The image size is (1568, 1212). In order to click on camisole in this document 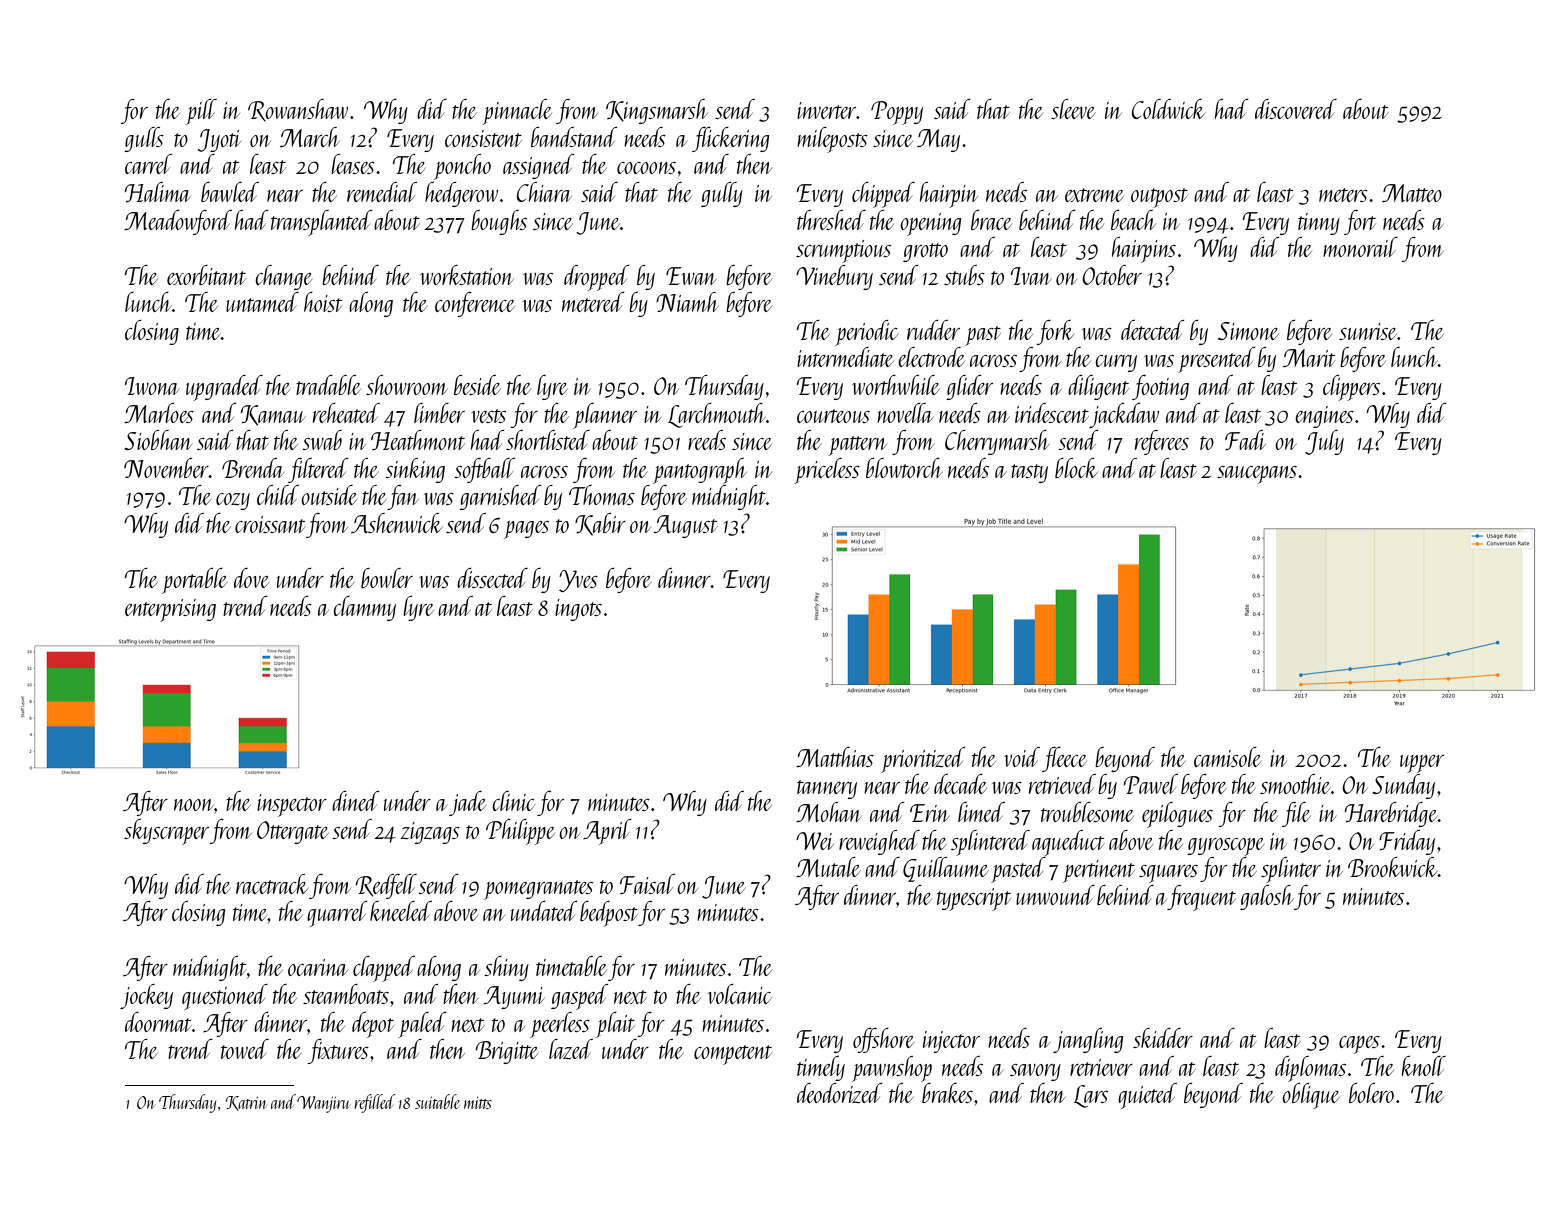, I will do `click(1228, 757)`.
